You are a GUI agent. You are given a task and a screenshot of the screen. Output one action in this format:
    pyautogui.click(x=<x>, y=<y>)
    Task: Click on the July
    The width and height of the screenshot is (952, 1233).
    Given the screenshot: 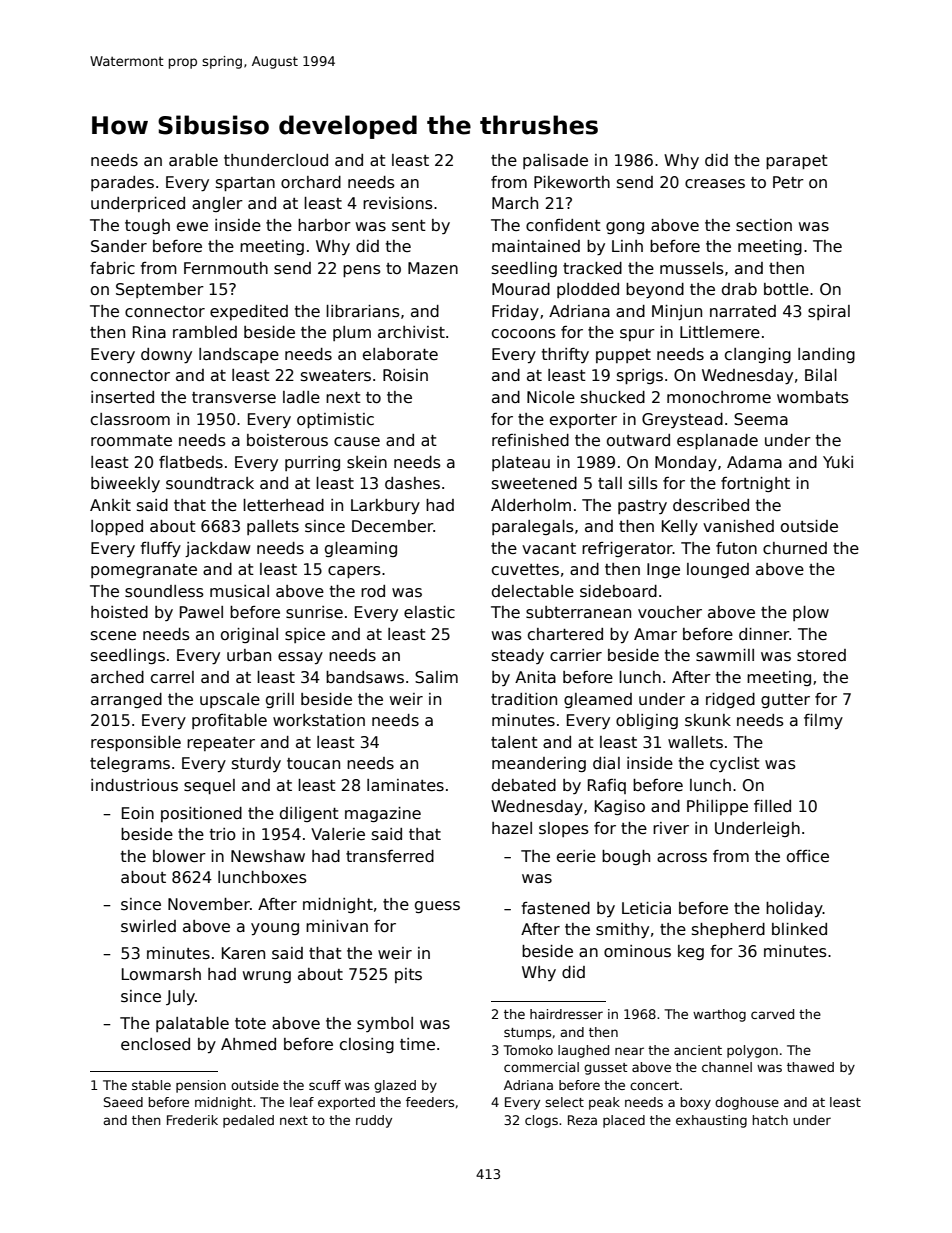 What is the action you would take?
    pyautogui.click(x=180, y=997)
